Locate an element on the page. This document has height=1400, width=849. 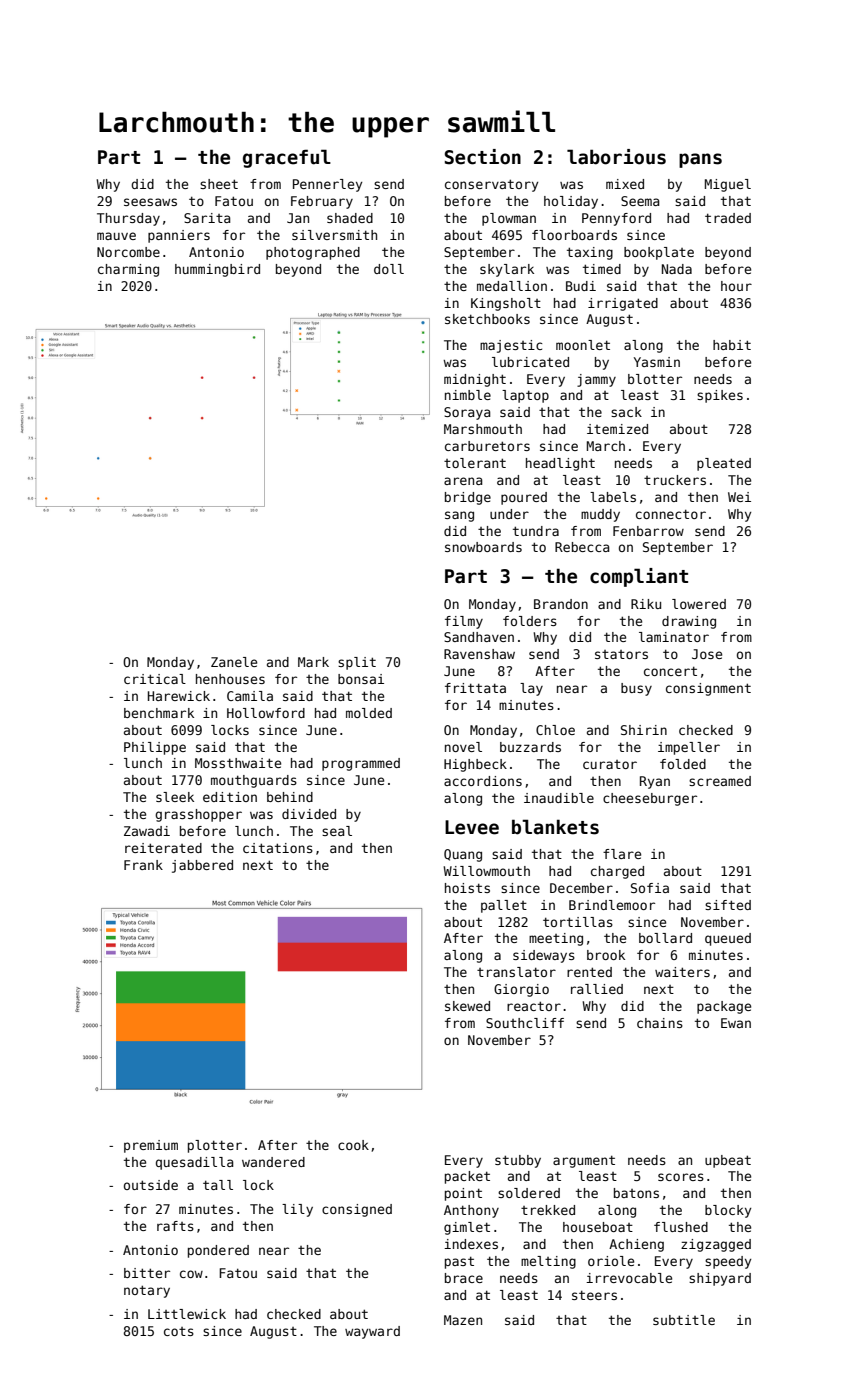
argument is located at coordinates (584, 1162).
